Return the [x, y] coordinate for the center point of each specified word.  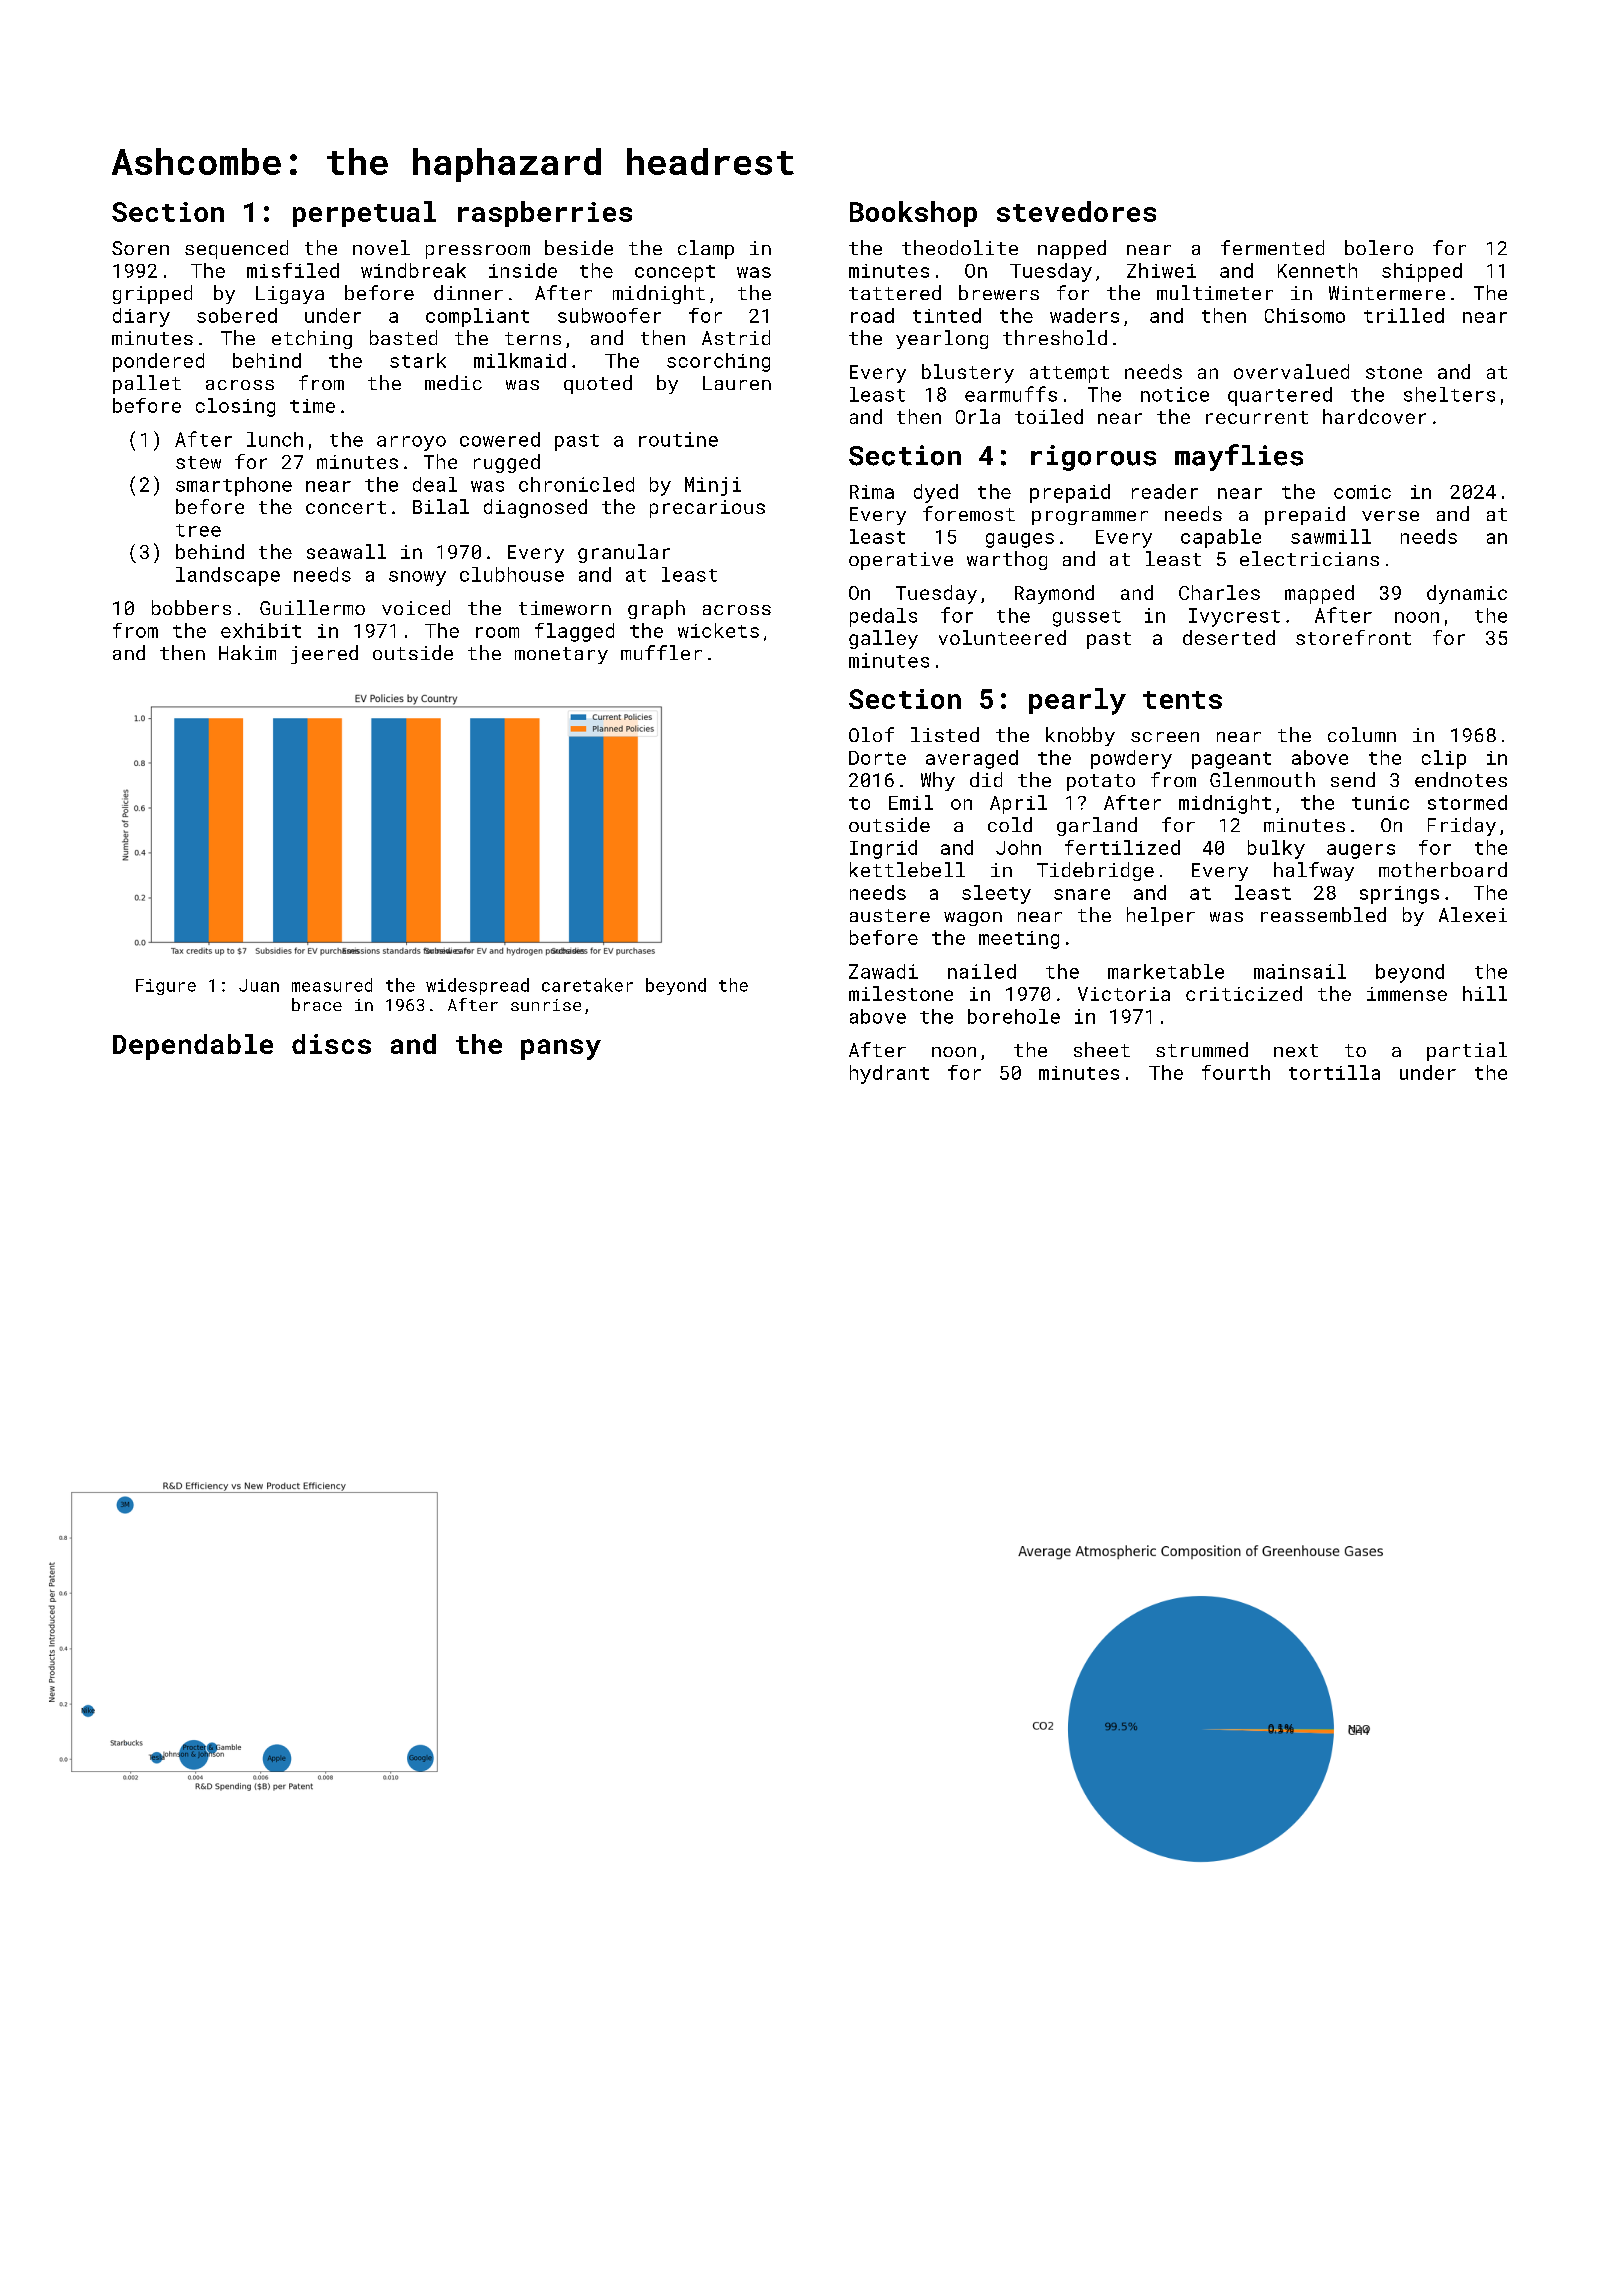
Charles [1219, 592]
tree [198, 530]
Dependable [193, 1047]
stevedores [1076, 211]
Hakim [247, 652]
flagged [574, 632]
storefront [1353, 637]
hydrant [889, 1074]
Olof [871, 734]
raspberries [545, 214]
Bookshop [913, 214]
